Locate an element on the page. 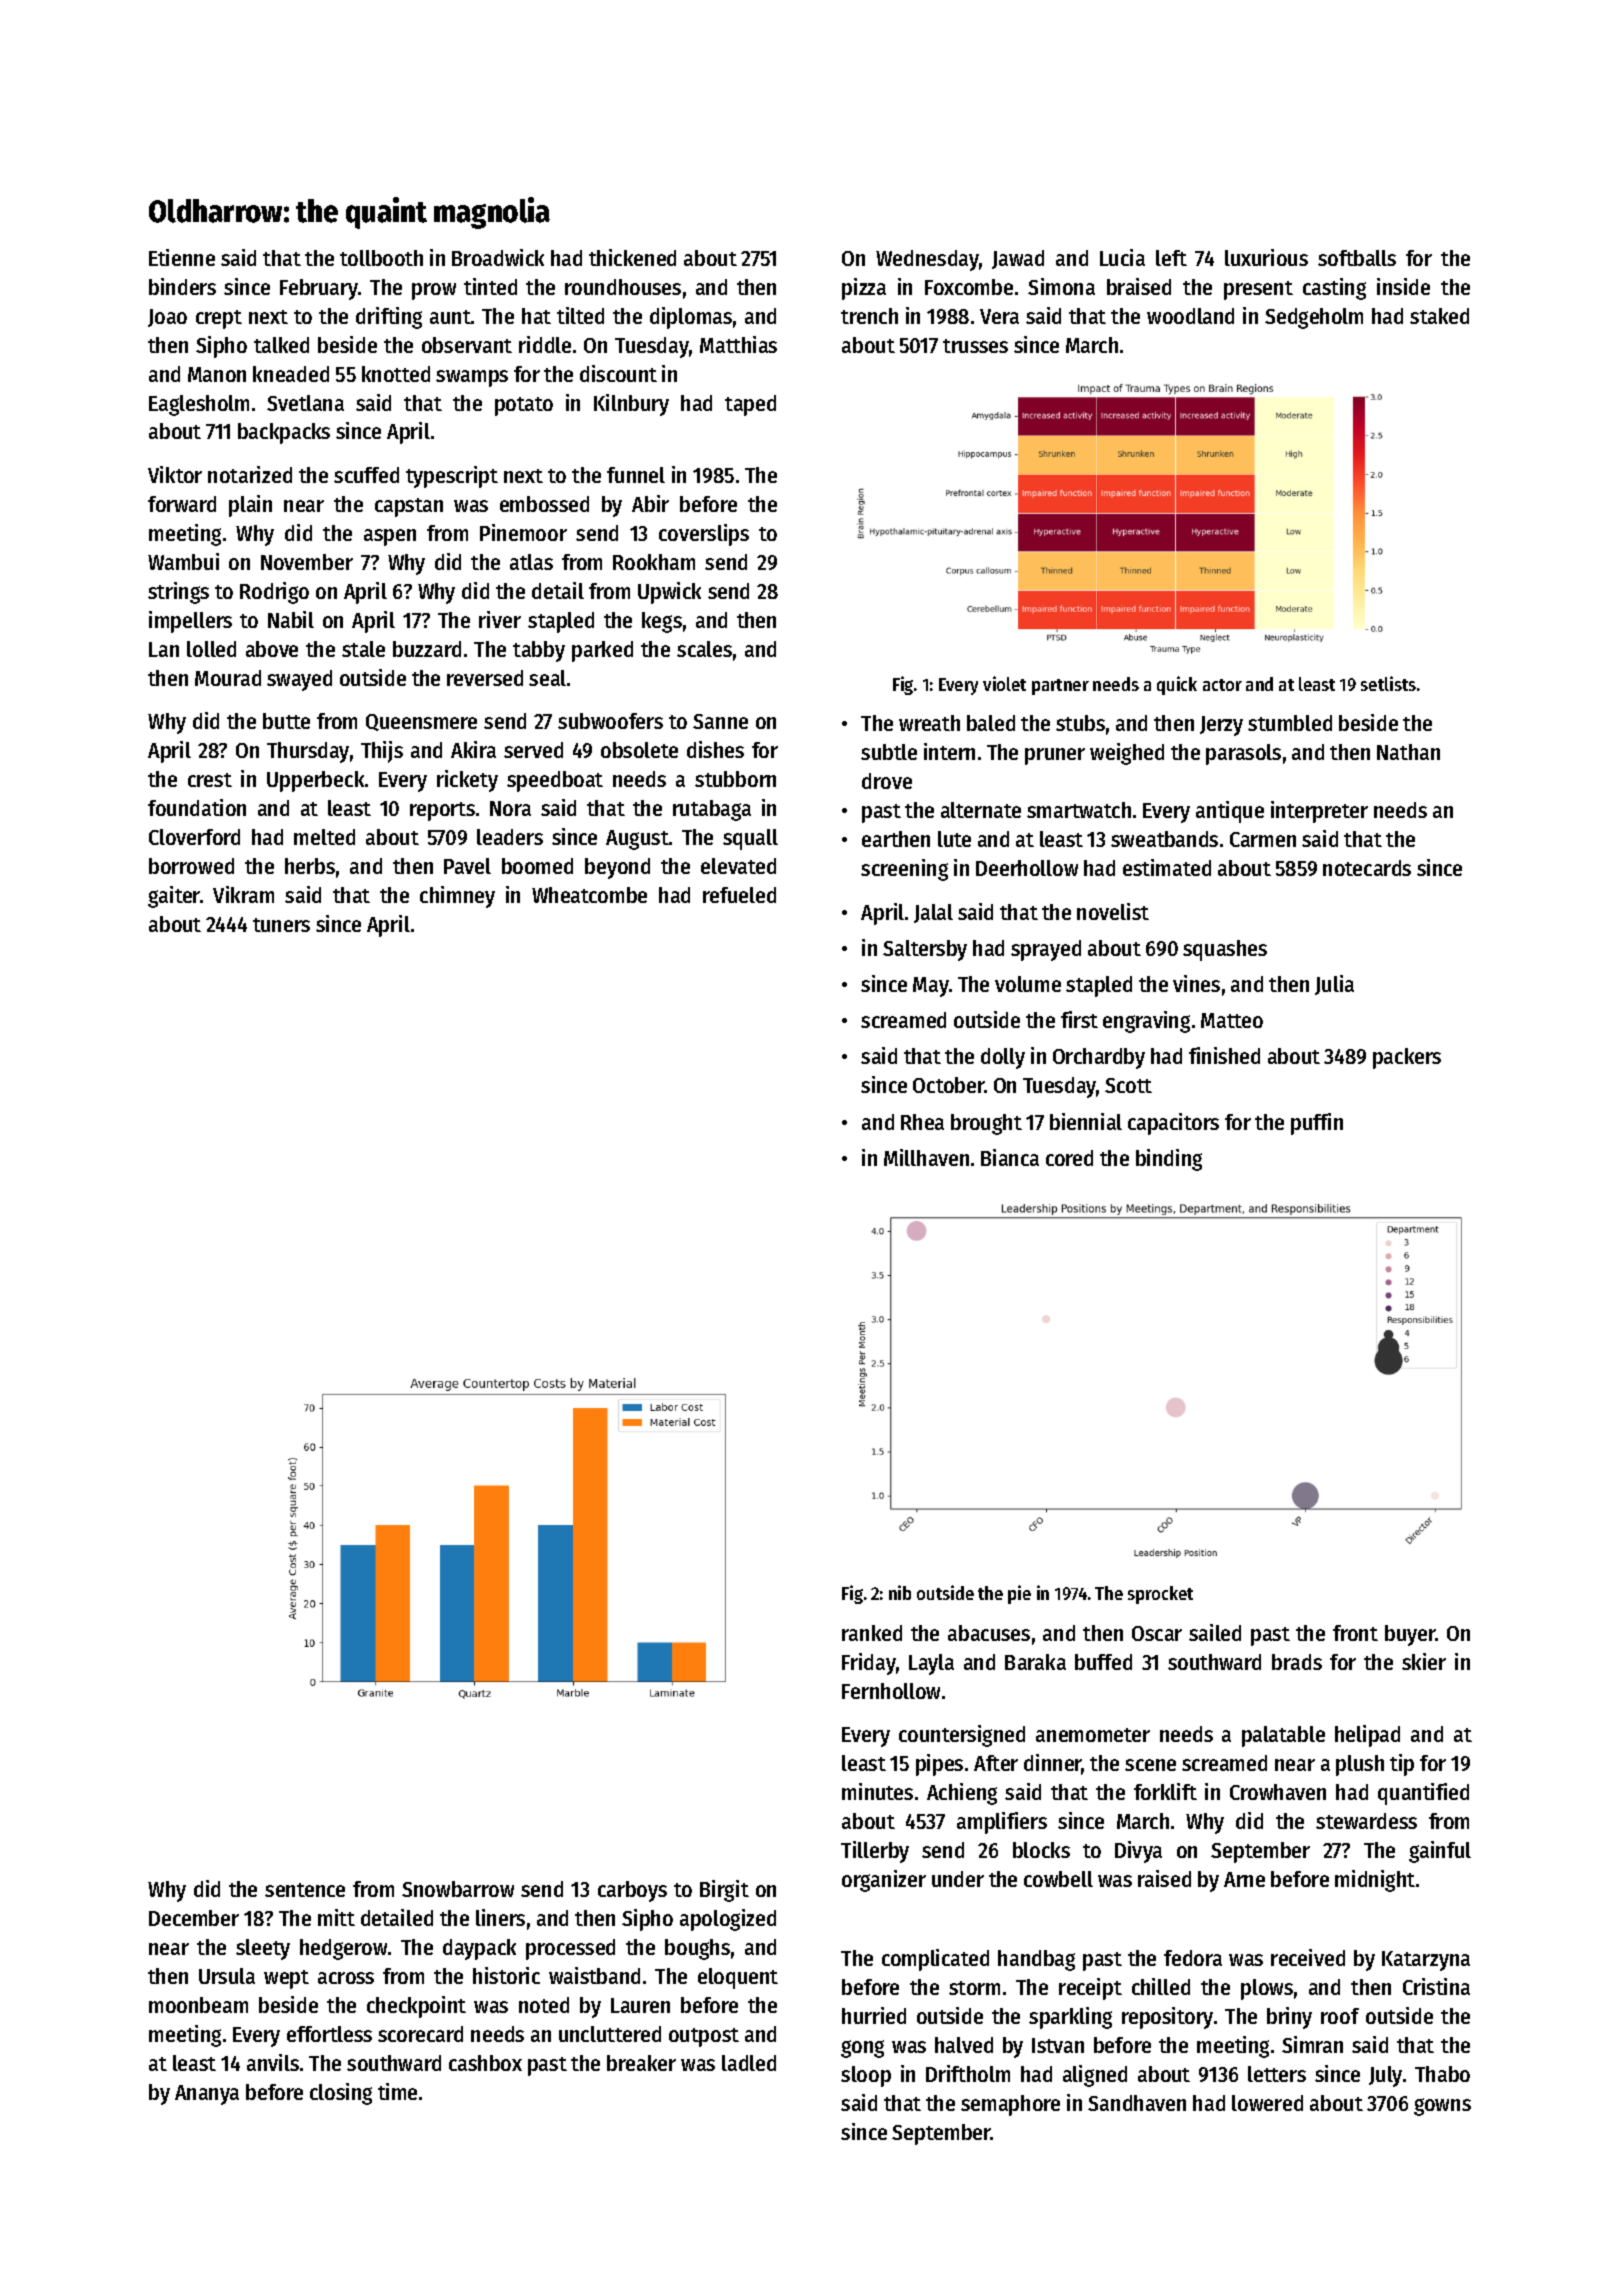 This page has height=2292, width=1620. Etienne is located at coordinates (182, 257).
